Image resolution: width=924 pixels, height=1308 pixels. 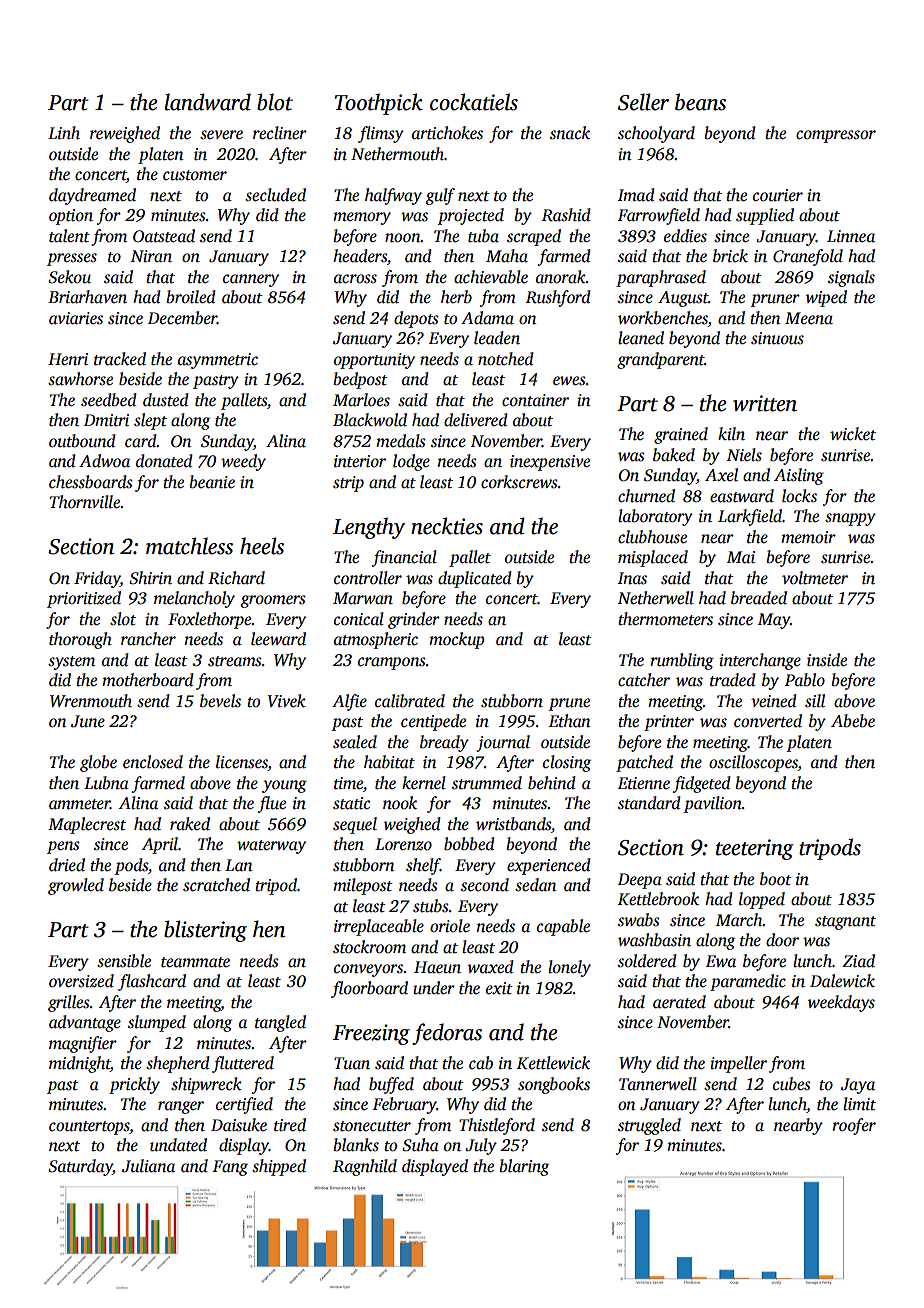 What do you see at coordinates (700, 102) in the page?
I see `beans` at bounding box center [700, 102].
